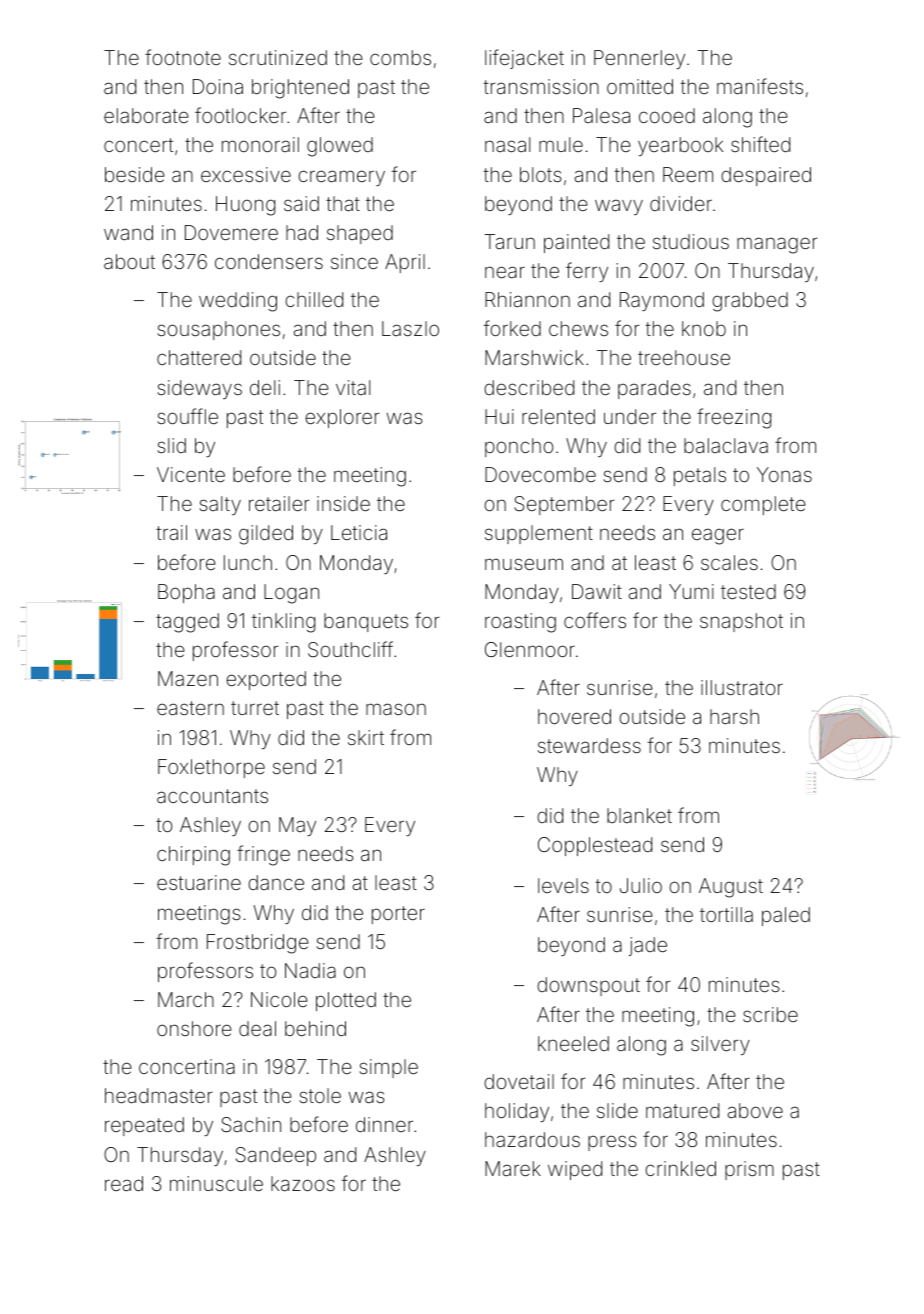  What do you see at coordinates (278, 57) in the screenshot?
I see `scrutinized` at bounding box center [278, 57].
